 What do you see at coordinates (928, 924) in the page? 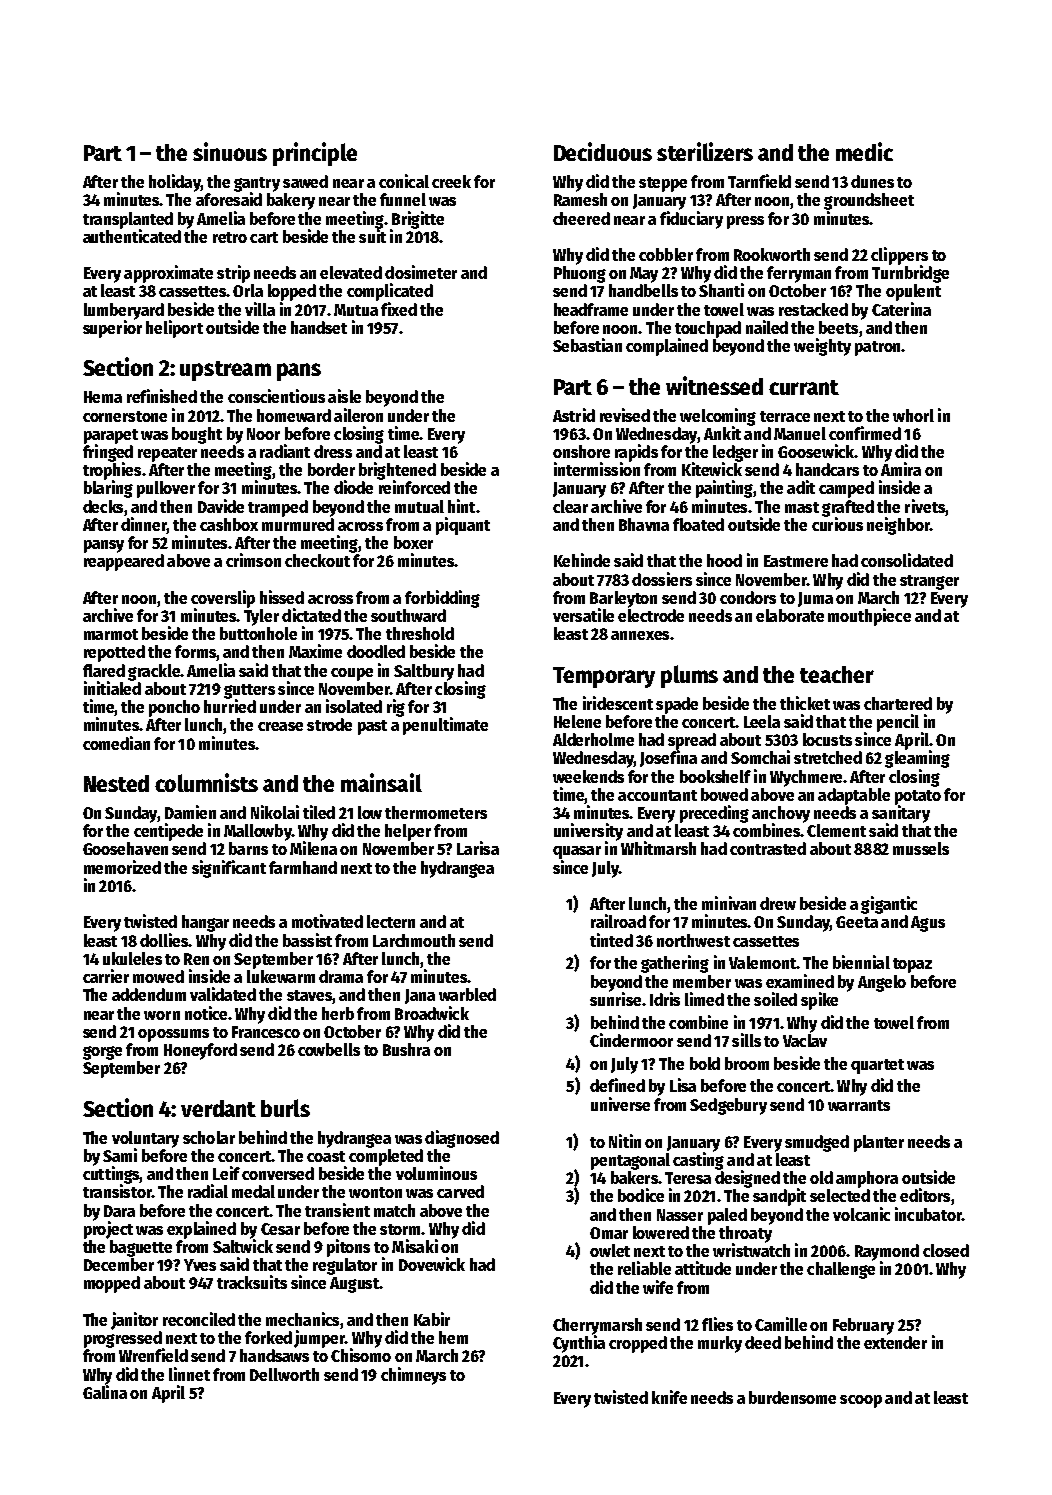
I see `Agus` at bounding box center [928, 924].
